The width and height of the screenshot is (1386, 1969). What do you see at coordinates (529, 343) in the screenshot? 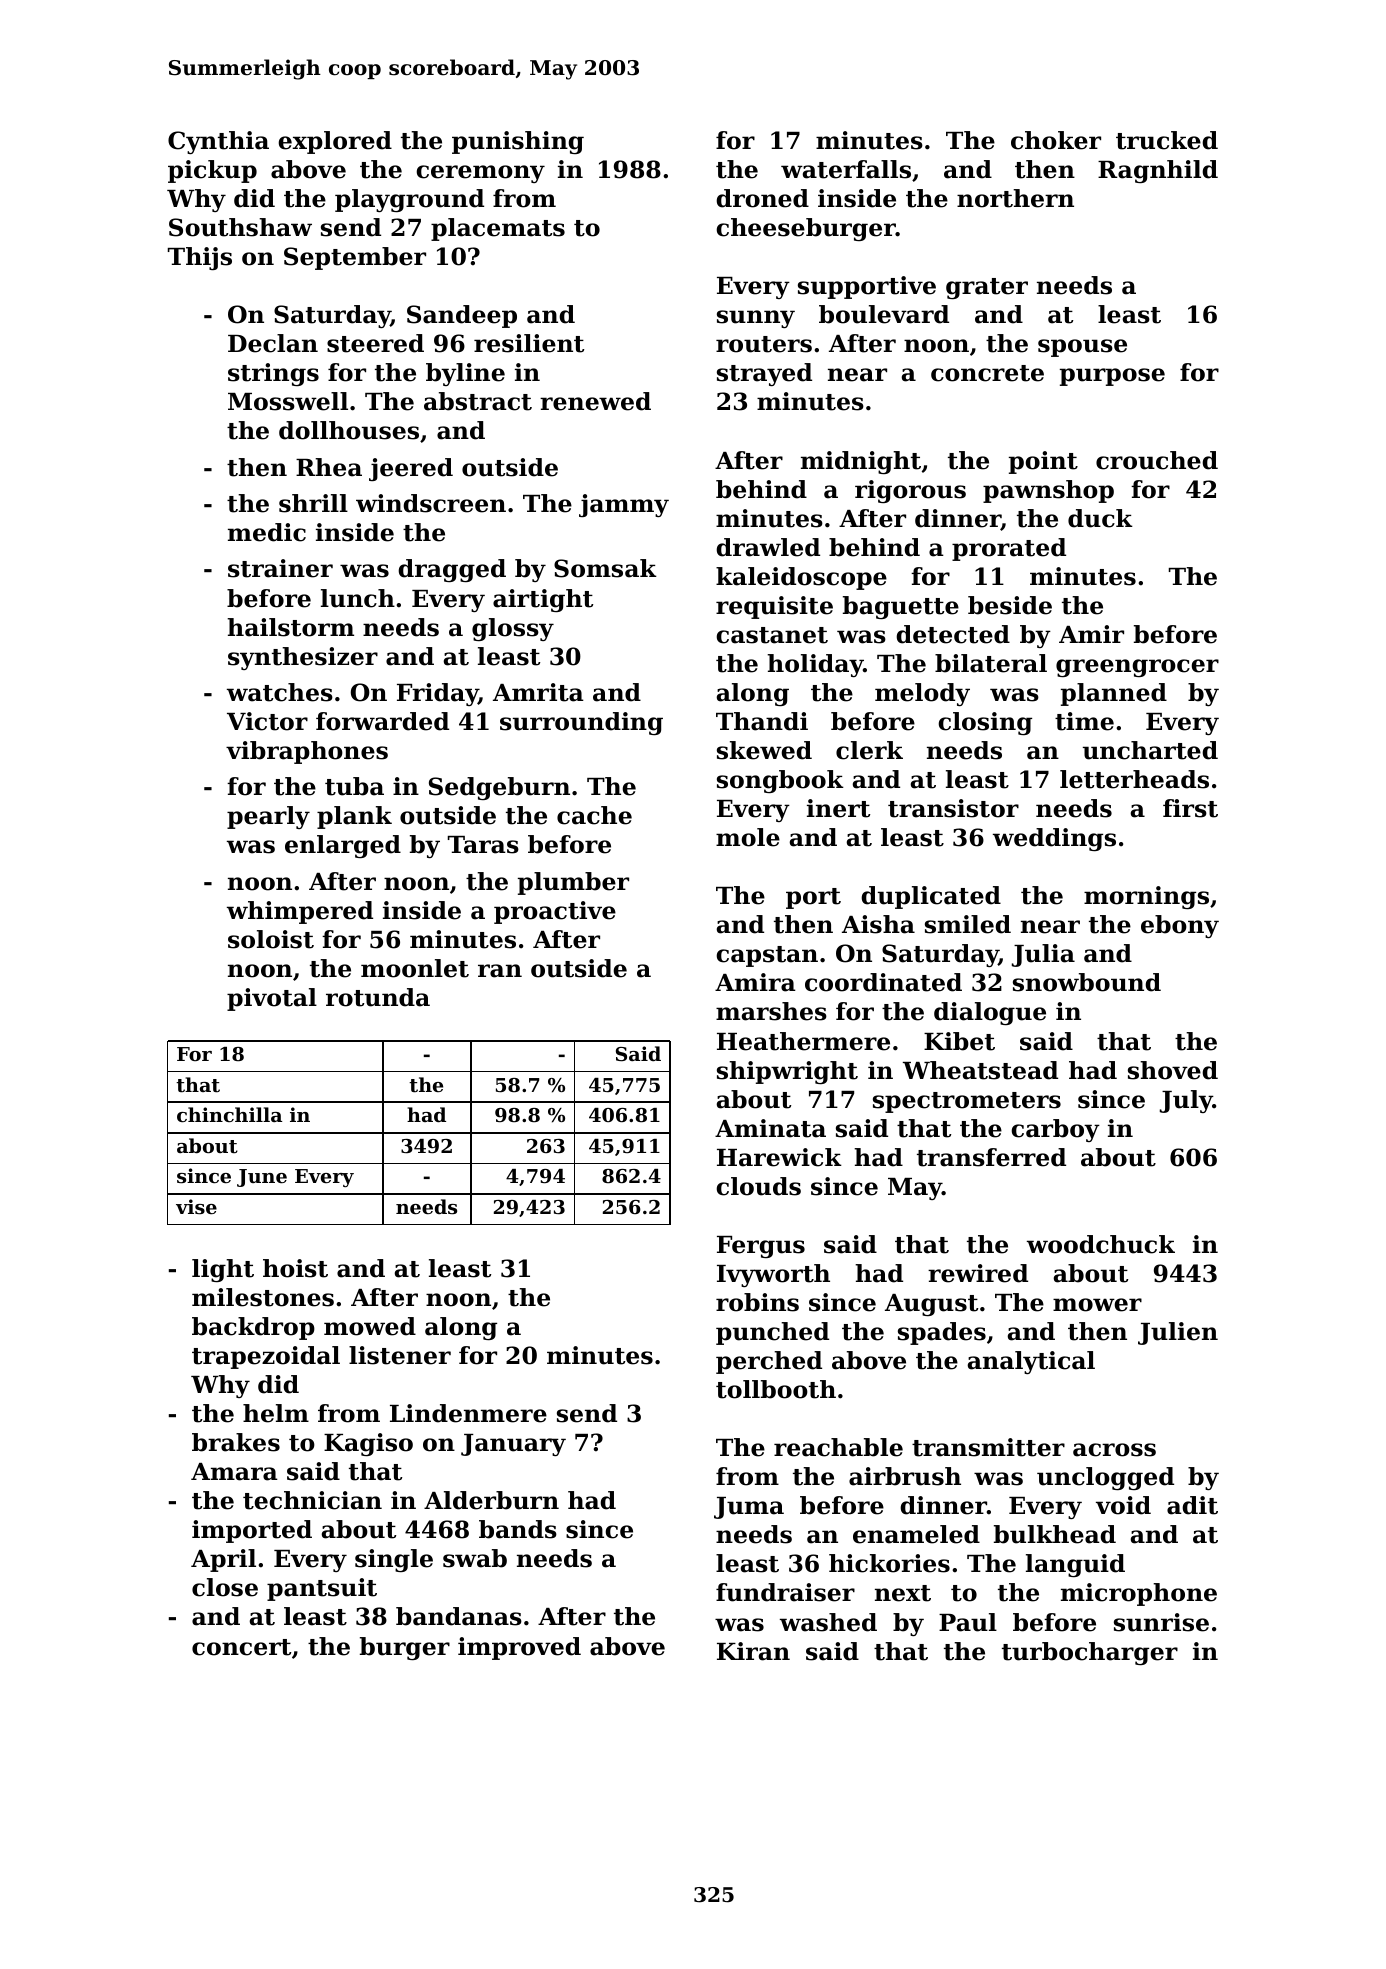
I see `resilient` at bounding box center [529, 343].
